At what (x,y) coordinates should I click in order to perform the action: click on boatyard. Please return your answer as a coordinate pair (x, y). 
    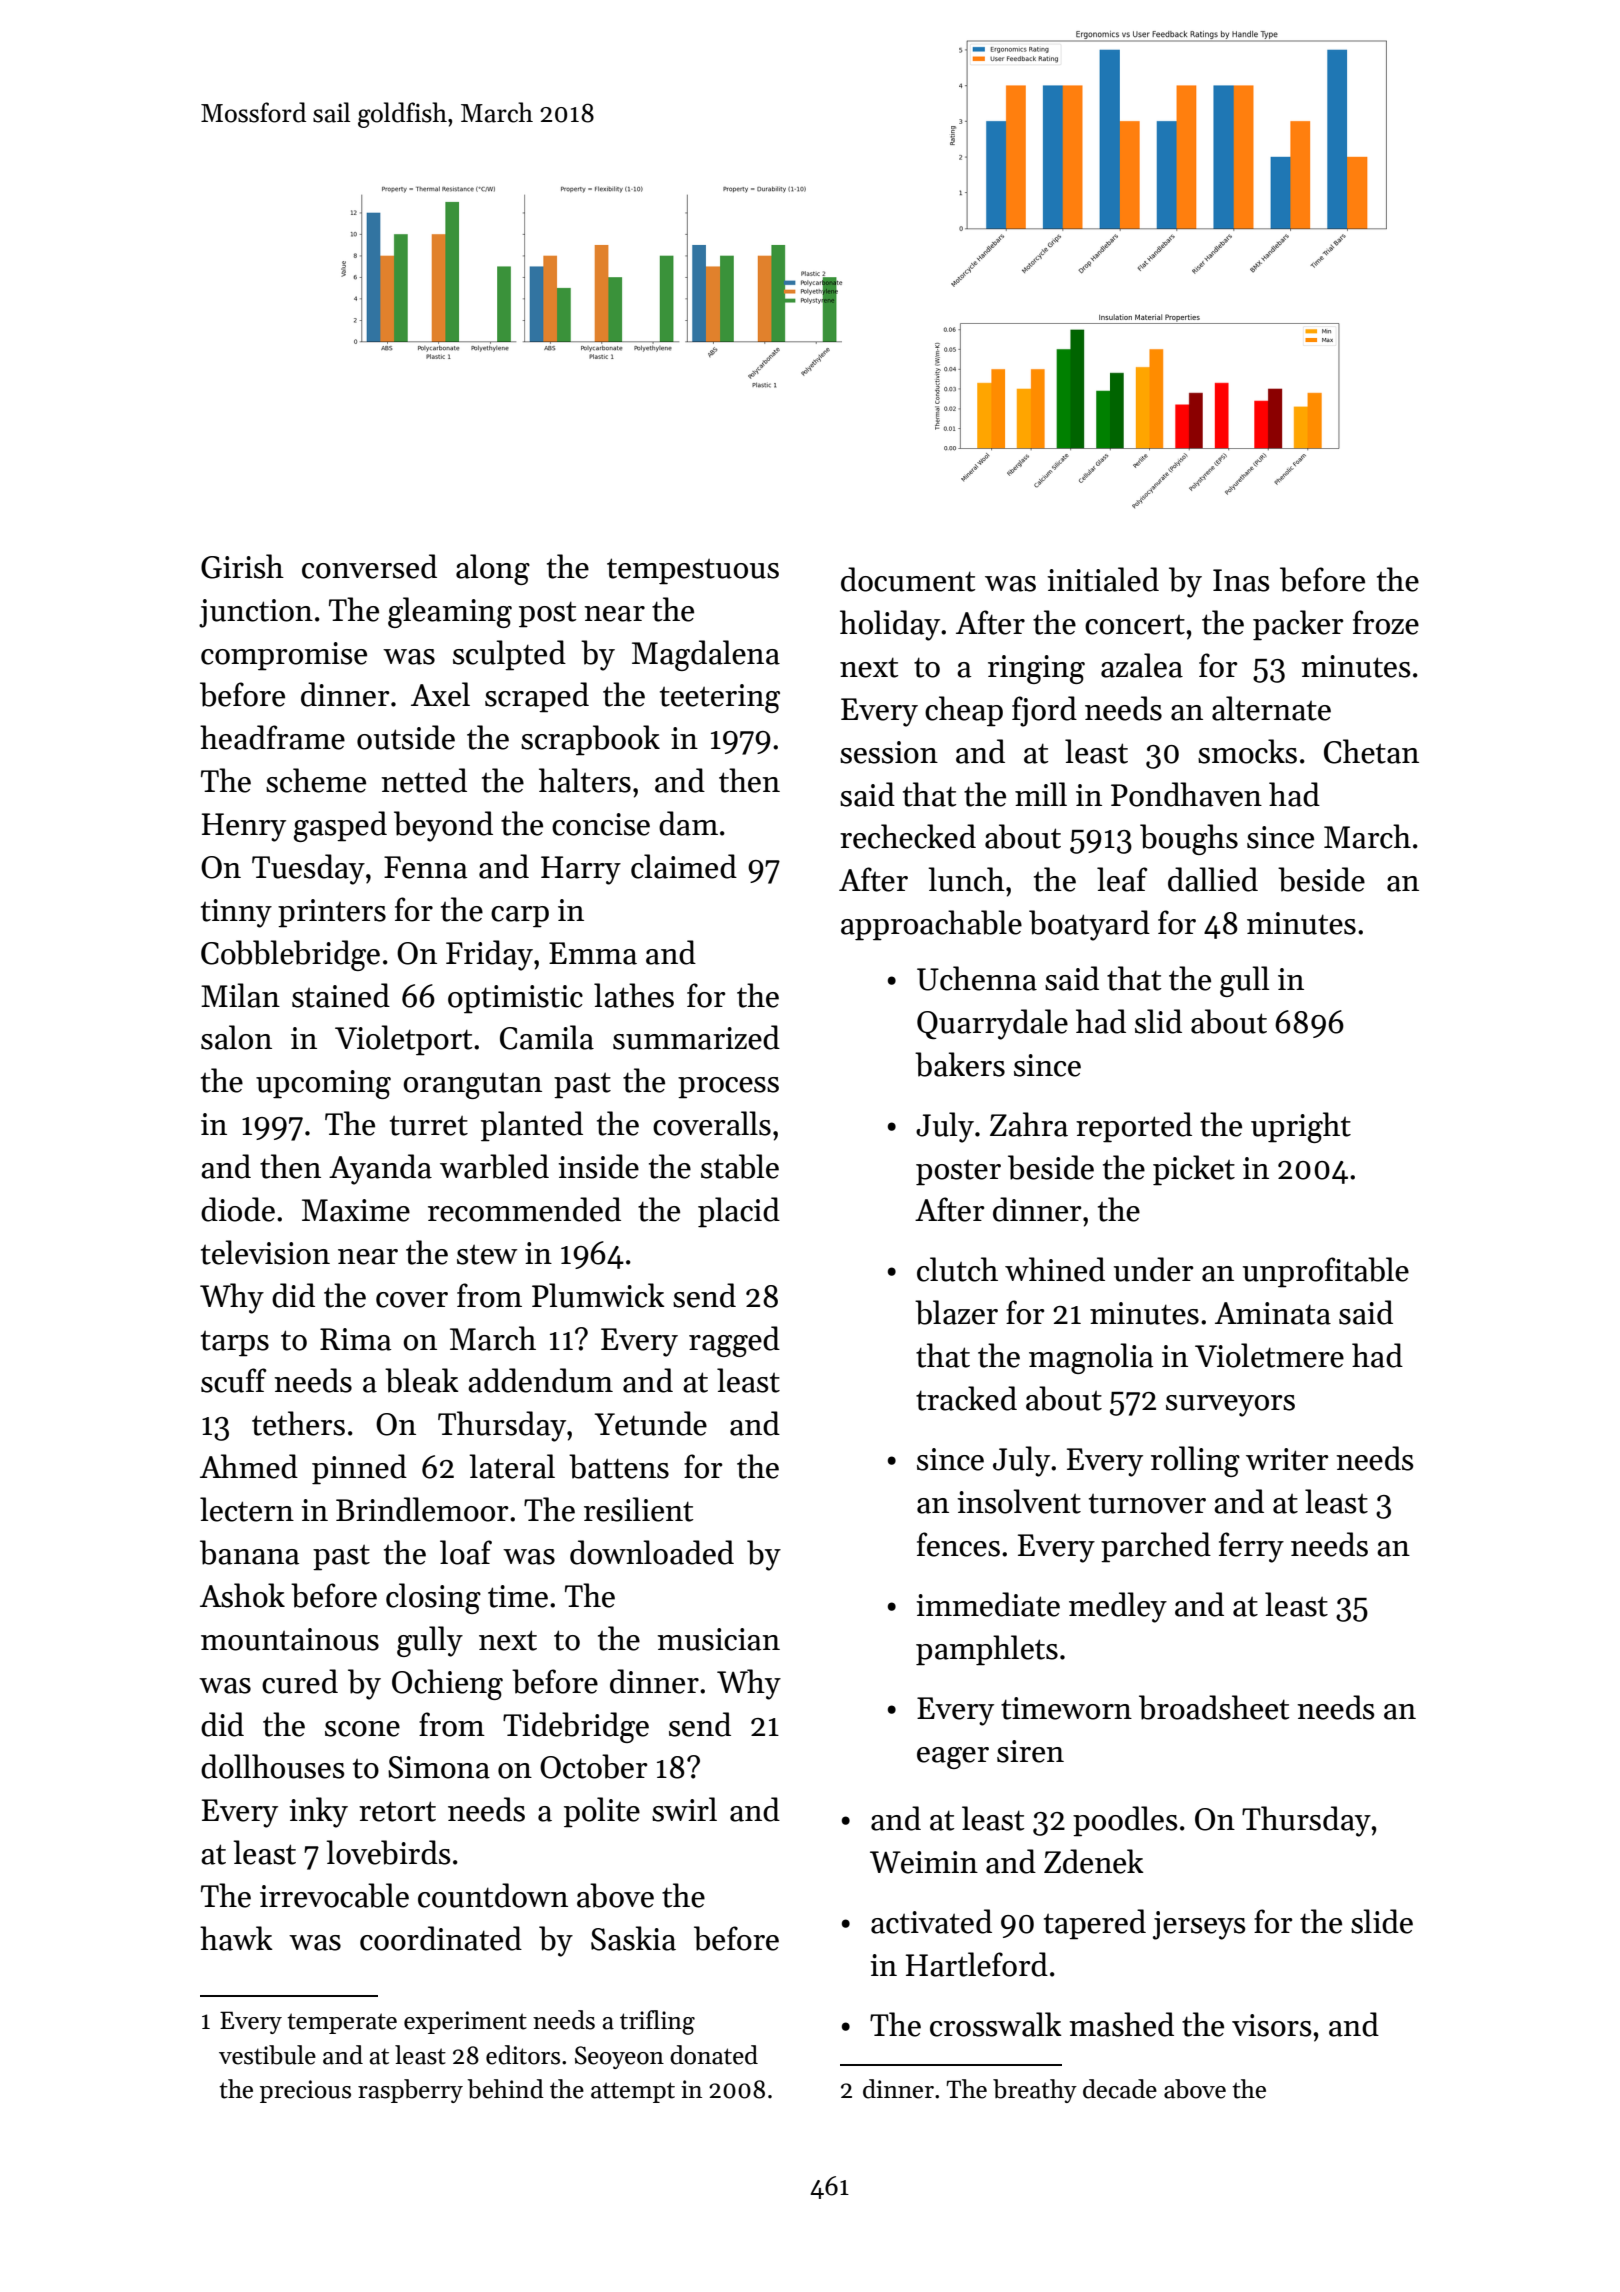
    Looking at the image, I should click on (1089, 925).
